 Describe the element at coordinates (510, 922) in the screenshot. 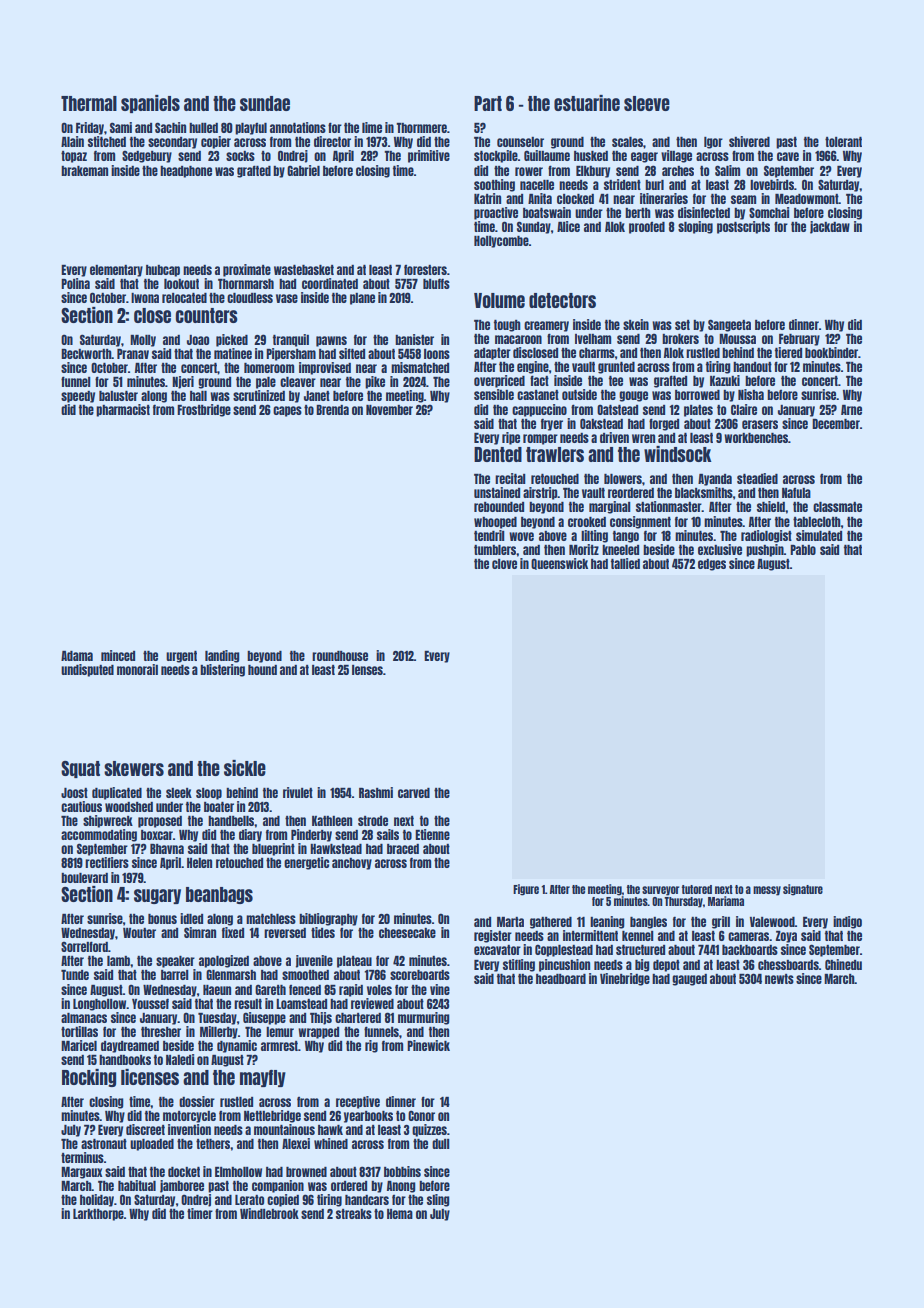

I see `Marta` at that location.
